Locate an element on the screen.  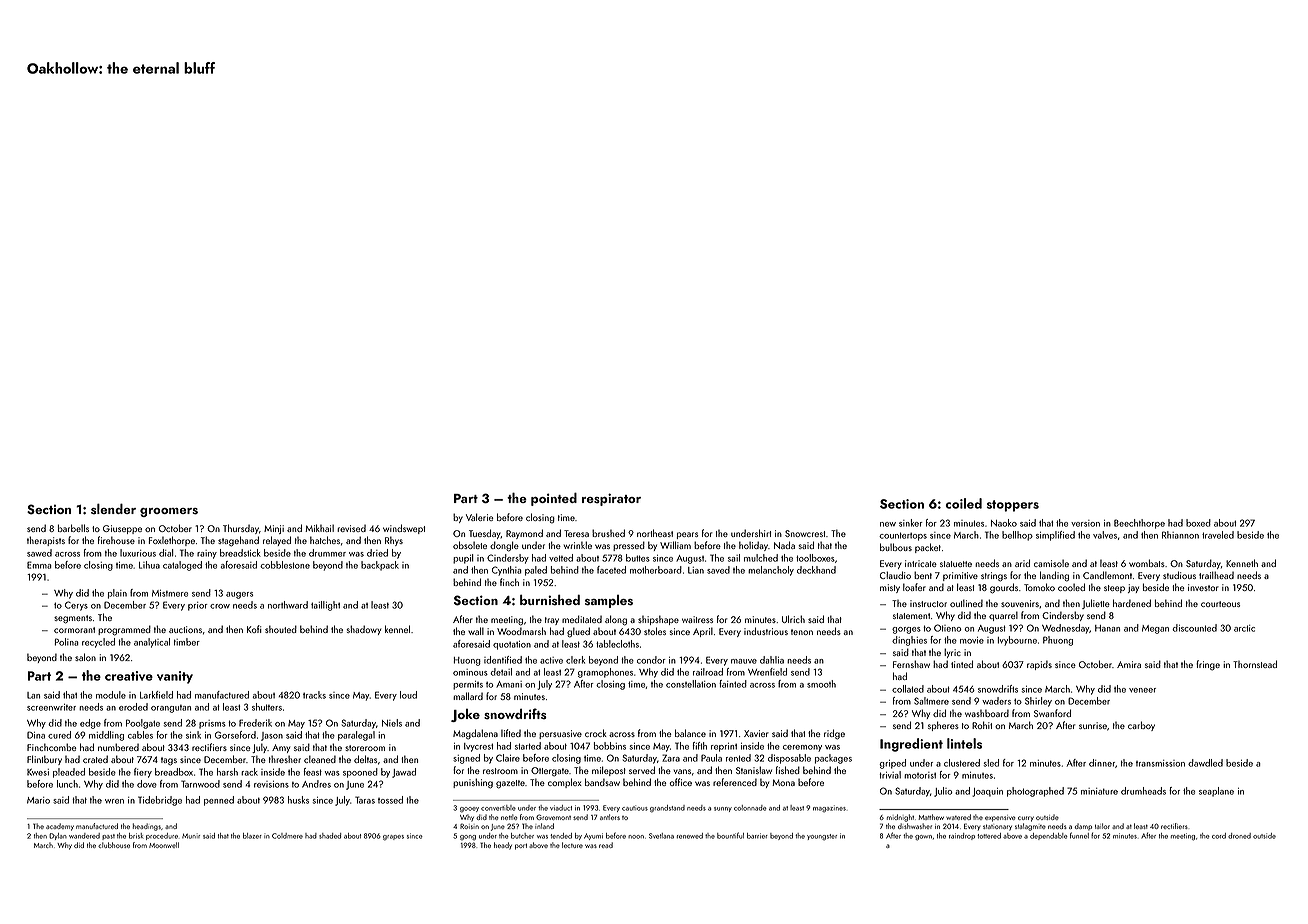
gown is located at coordinates (923, 838).
